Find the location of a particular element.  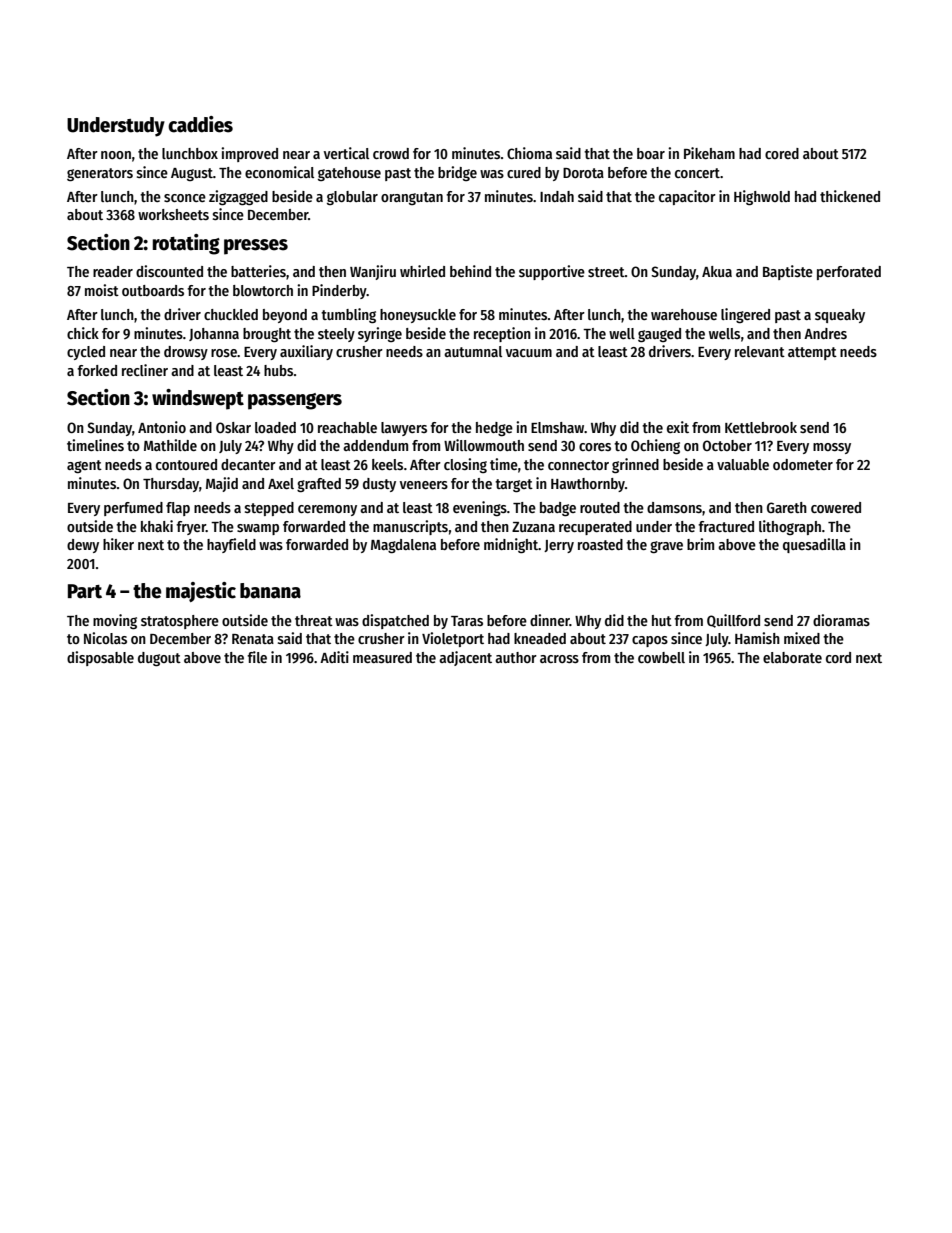

vacuum is located at coordinates (529, 353).
